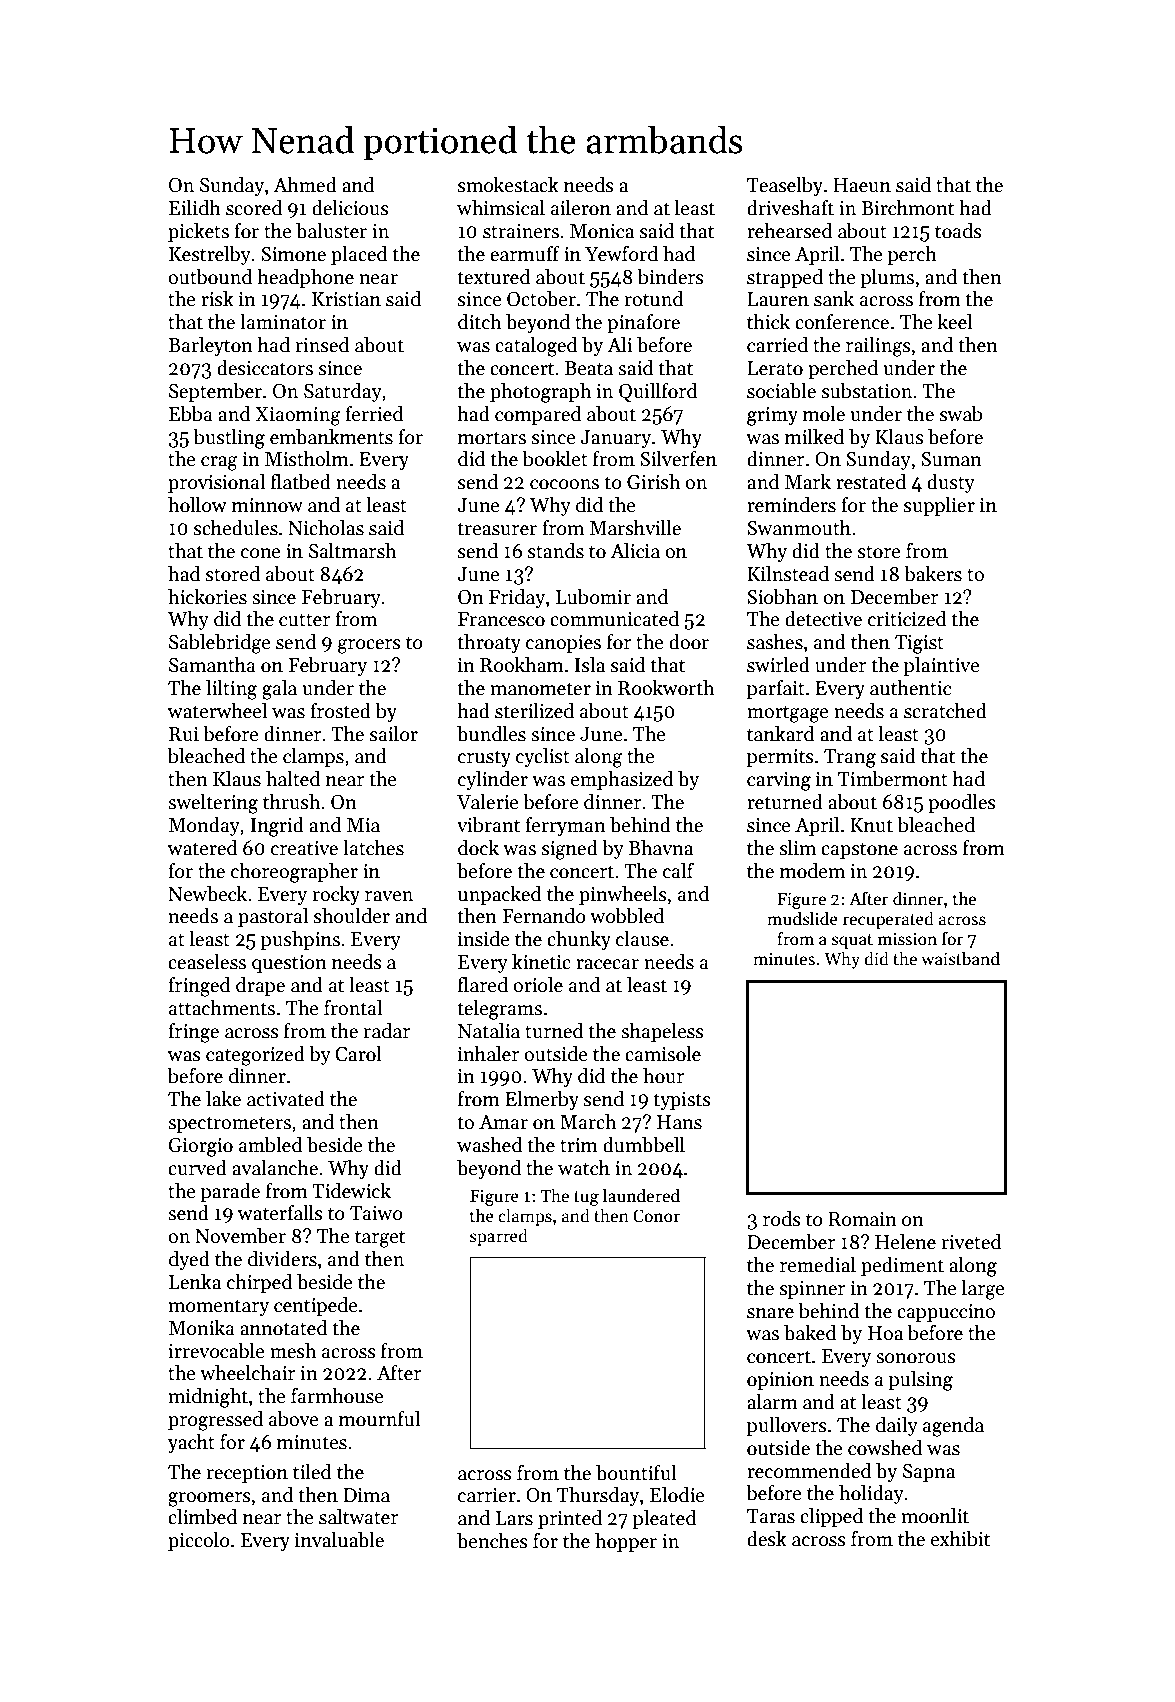 The width and height of the image is (1175, 1702). What do you see at coordinates (501, 208) in the image?
I see `whimsical` at bounding box center [501, 208].
